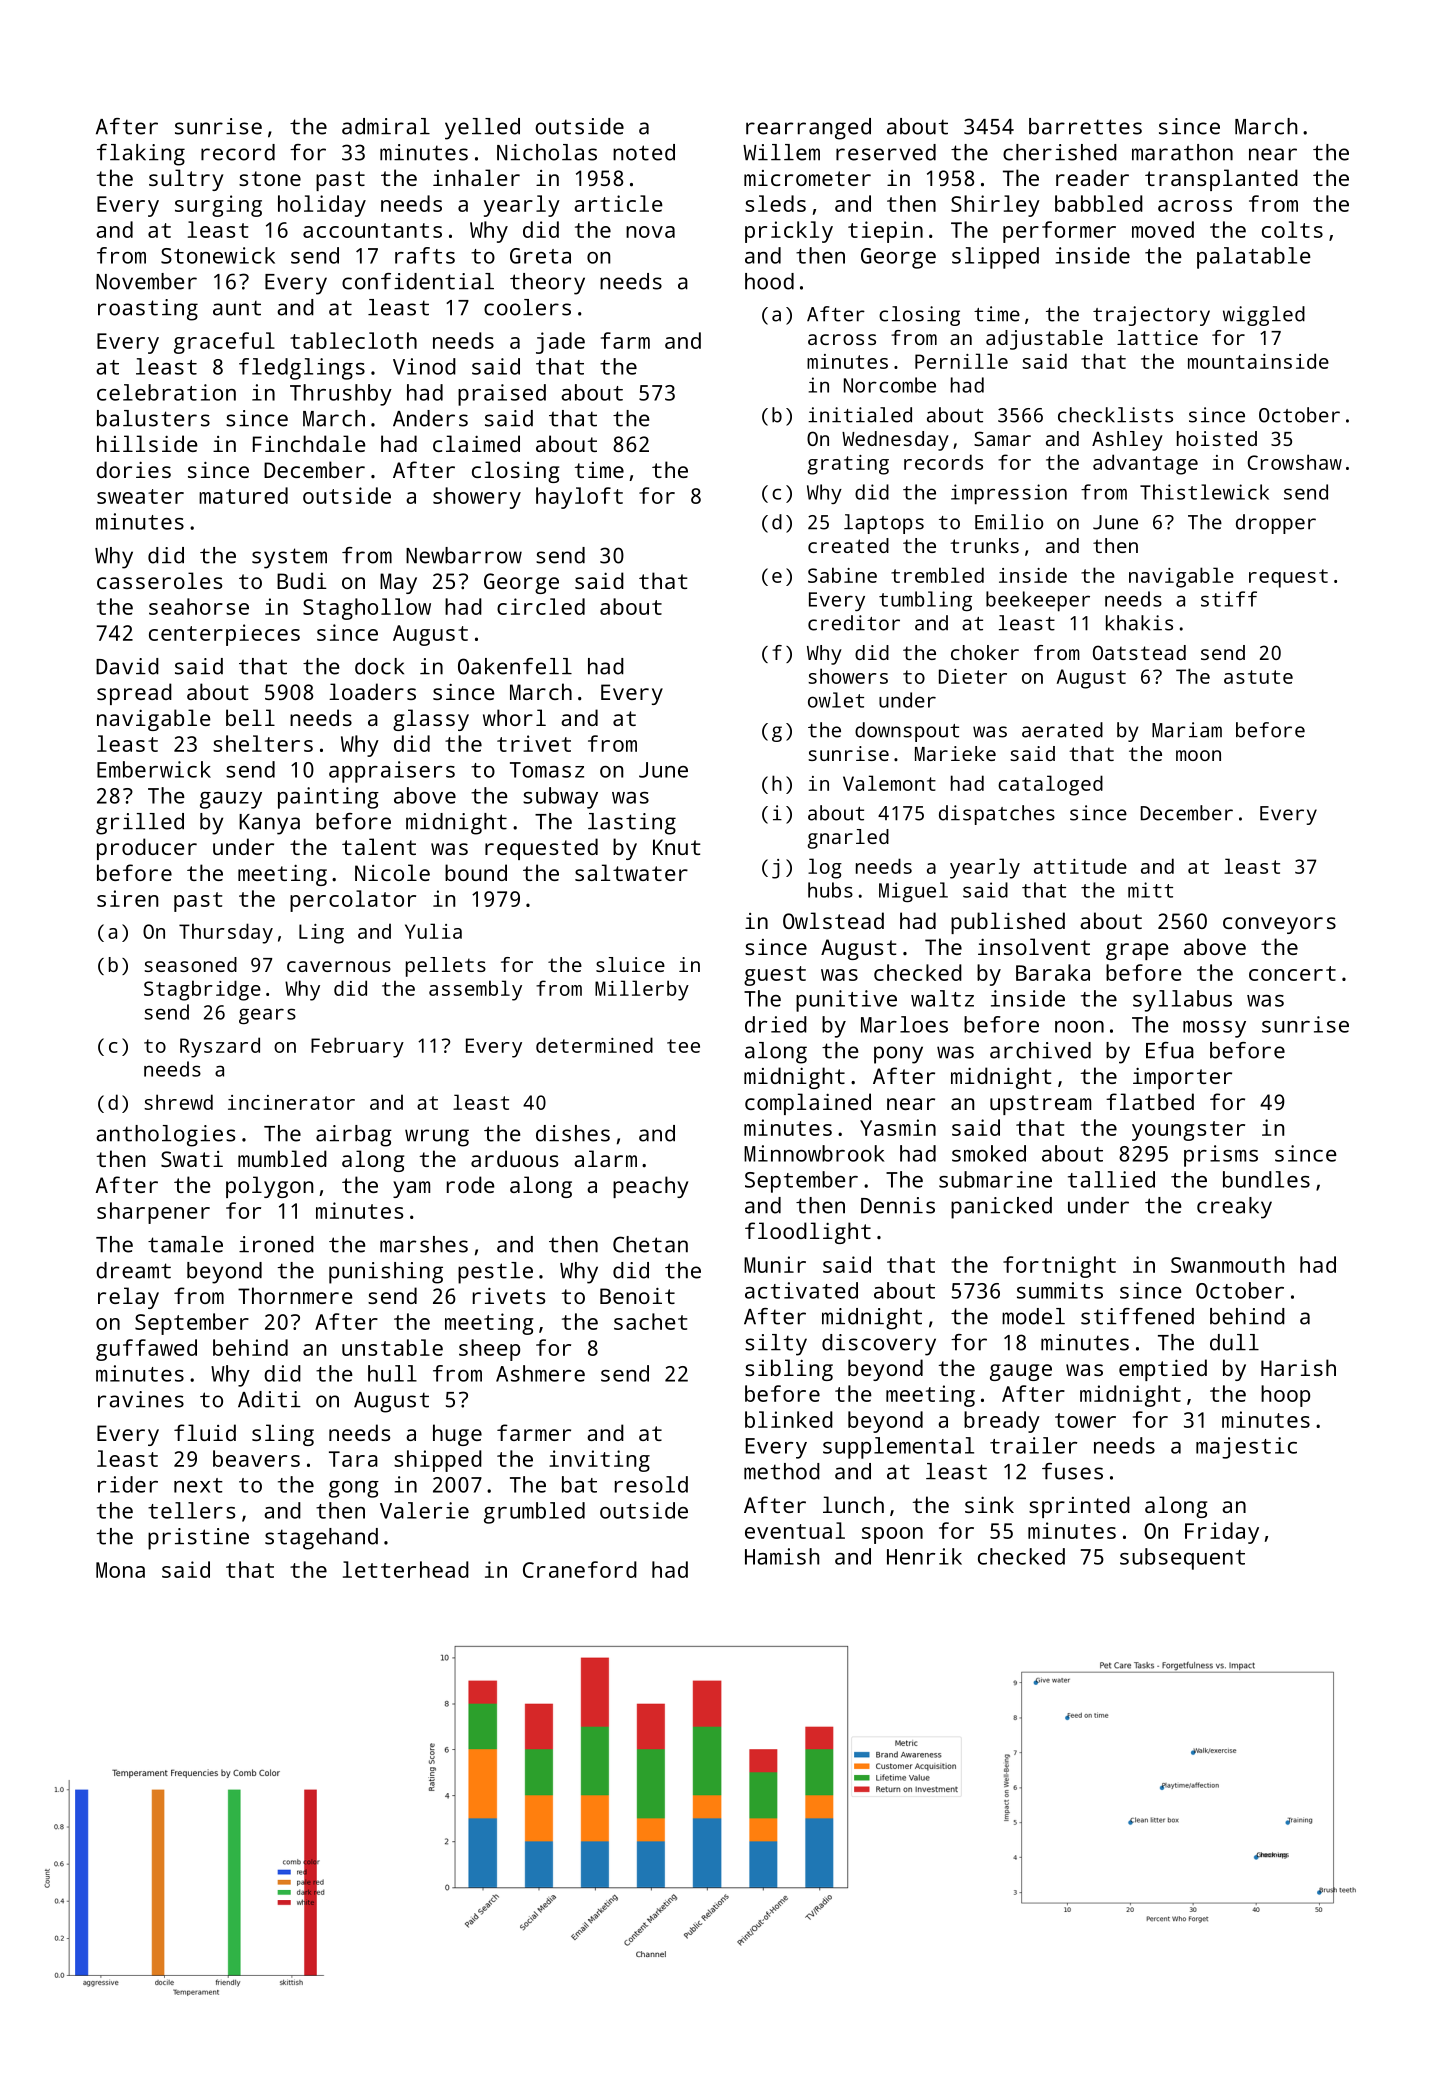 Image resolution: width=1450 pixels, height=2100 pixels. I want to click on initialed, so click(860, 415).
